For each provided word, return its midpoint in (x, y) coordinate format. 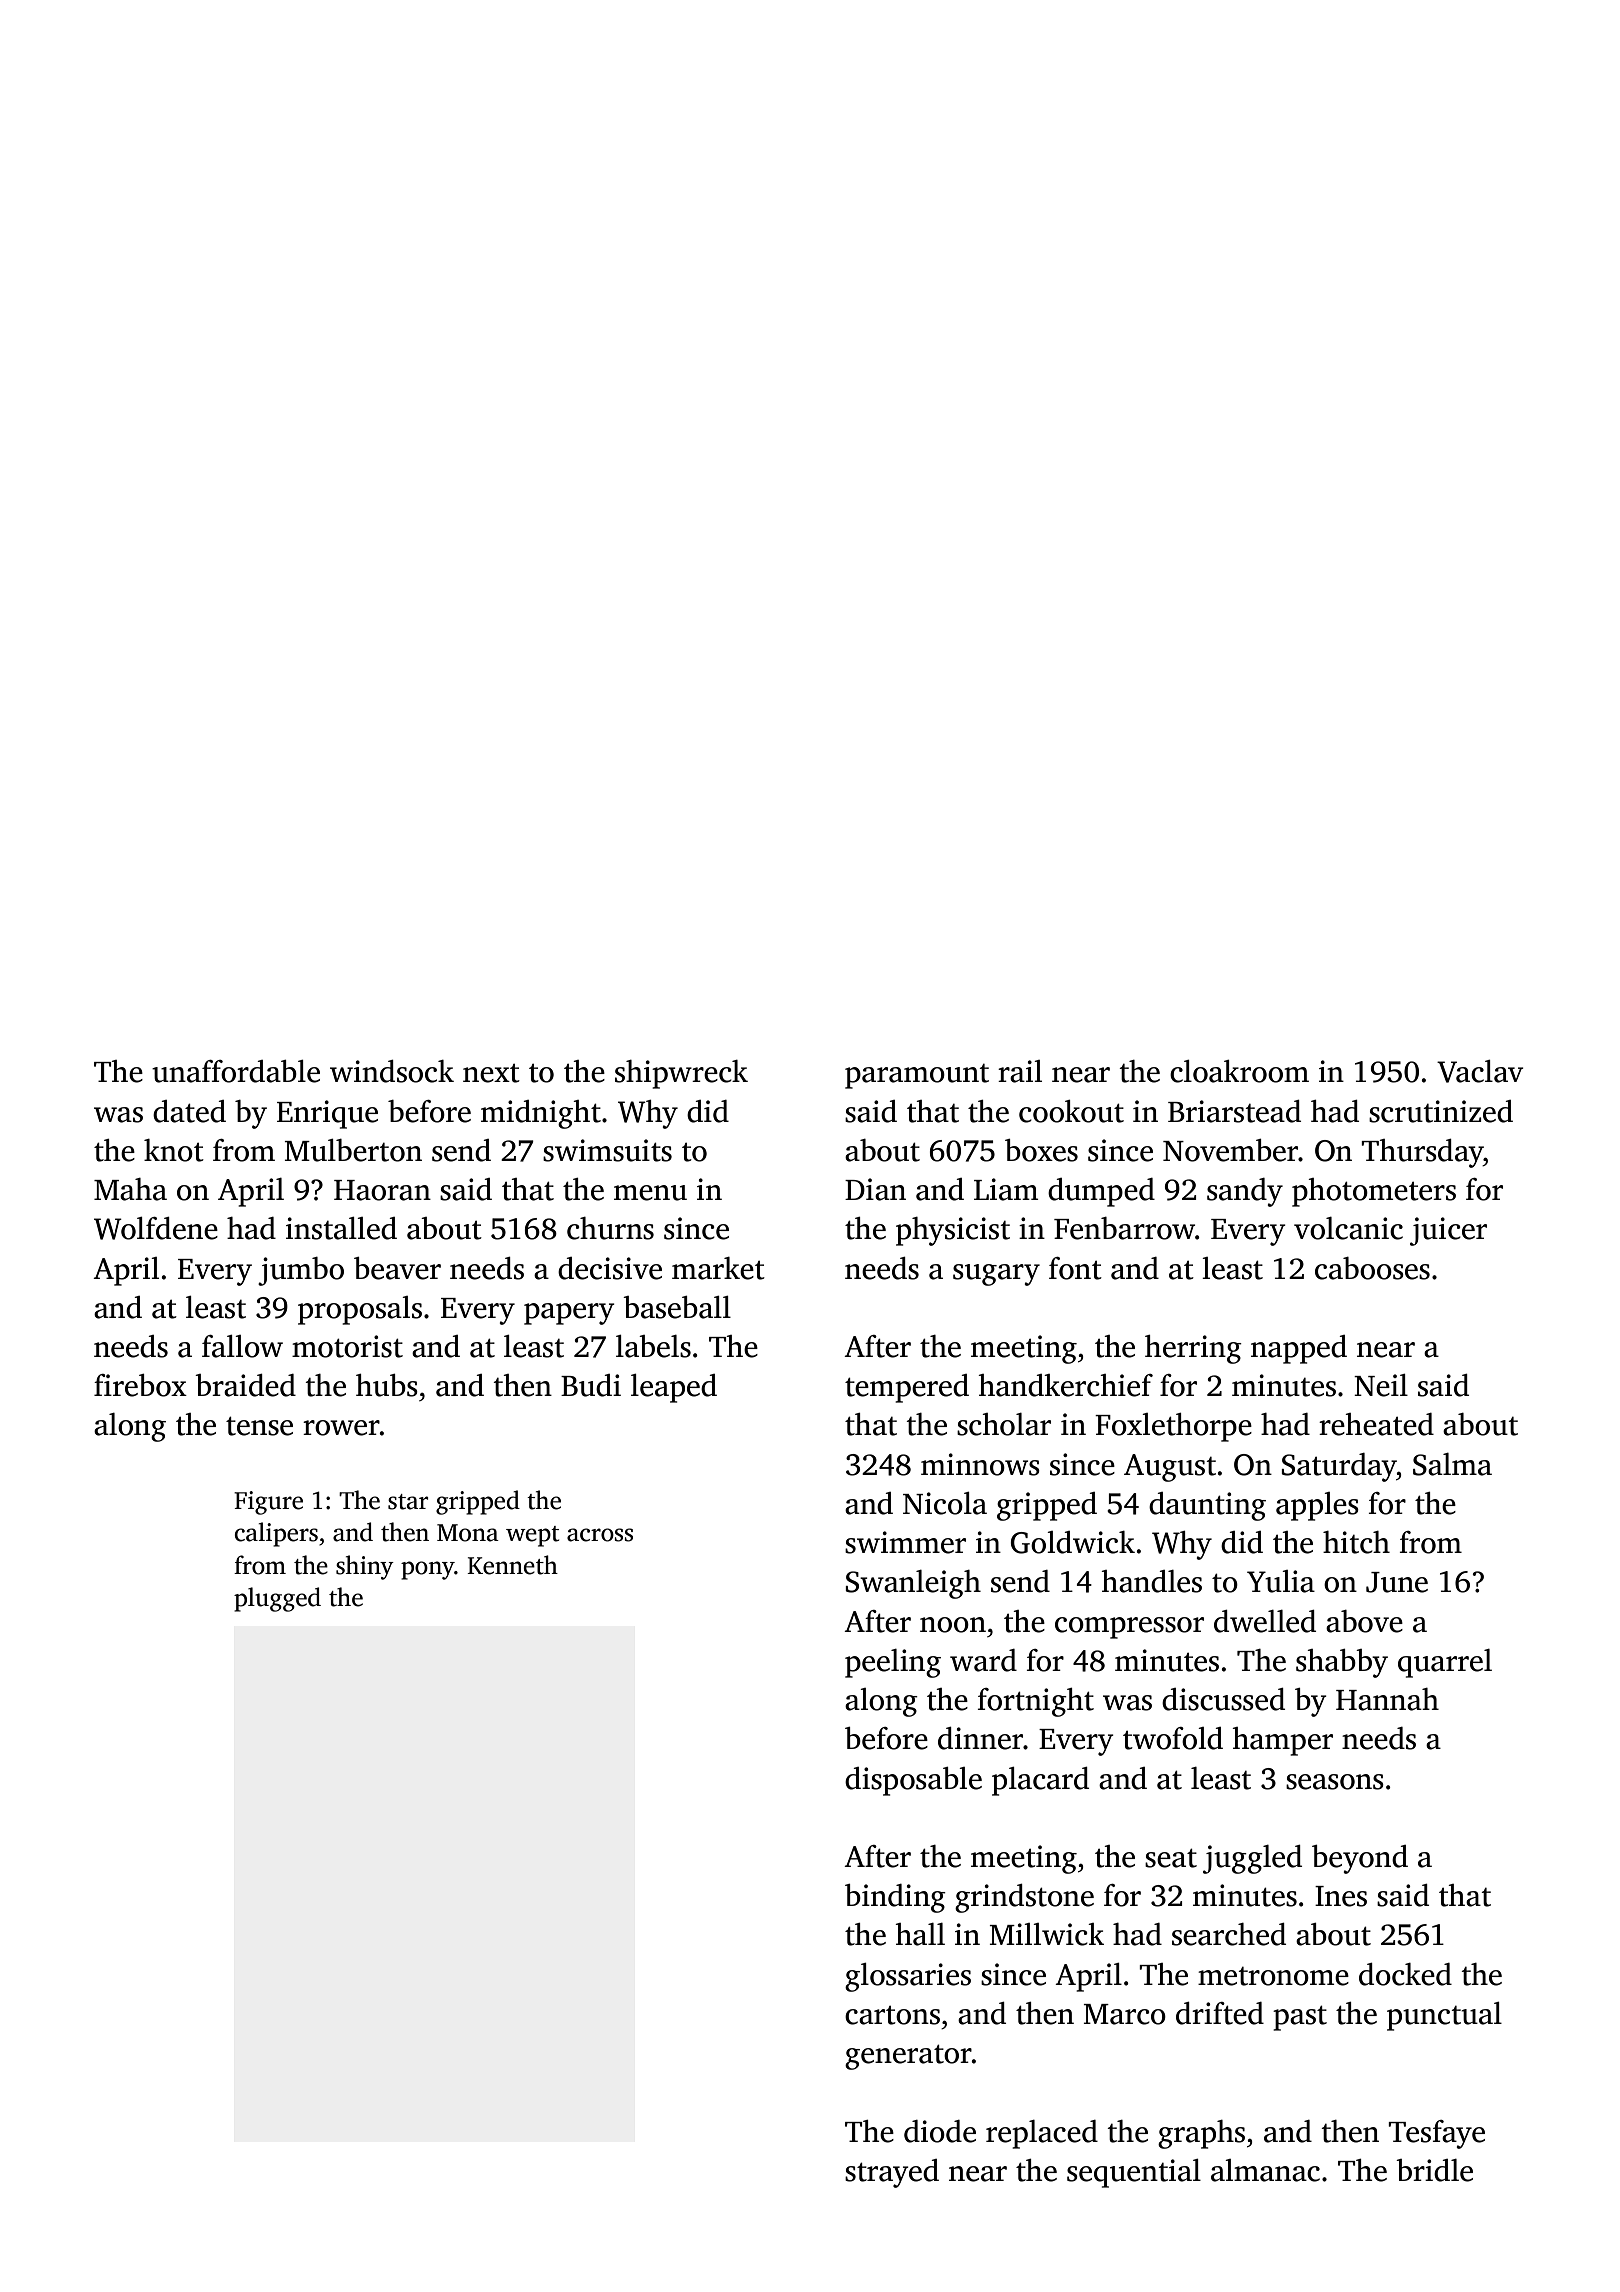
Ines (1341, 1896)
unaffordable (236, 1071)
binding (895, 1898)
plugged (277, 1599)
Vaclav (1480, 1071)
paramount (917, 1076)
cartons (892, 2015)
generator (908, 2057)
